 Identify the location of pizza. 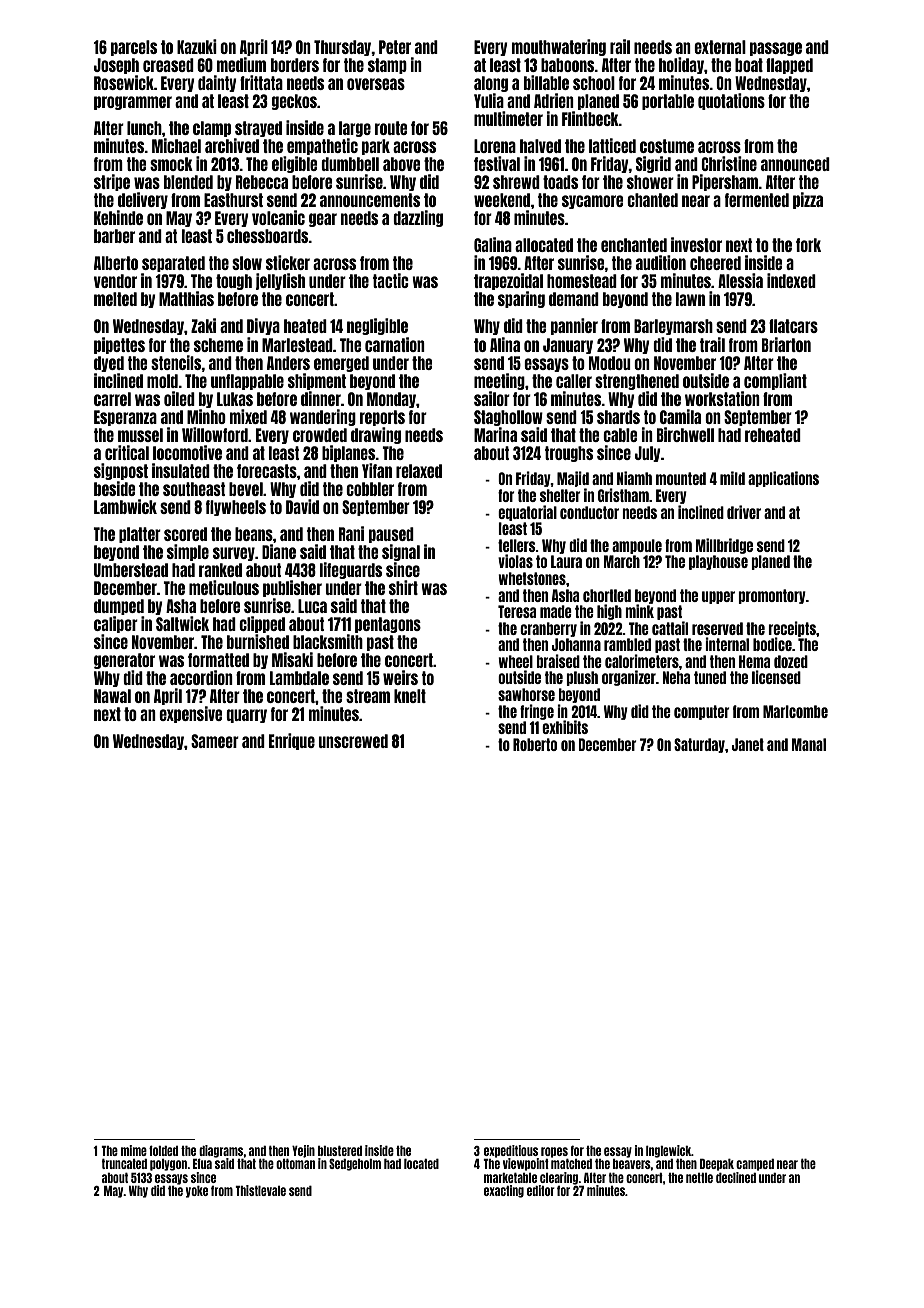
(808, 200).
